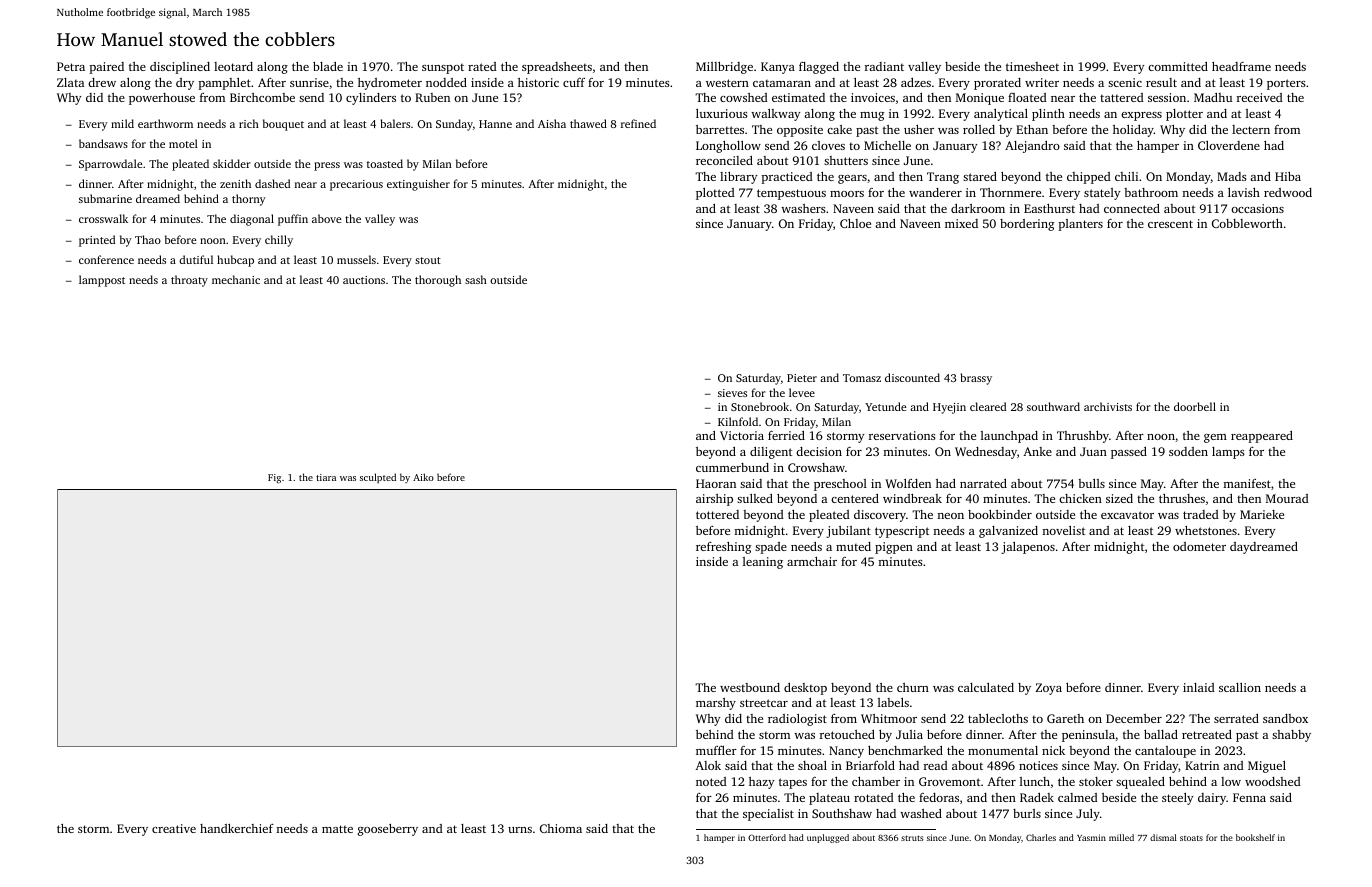 The image size is (1372, 887). I want to click on creative, so click(174, 828).
